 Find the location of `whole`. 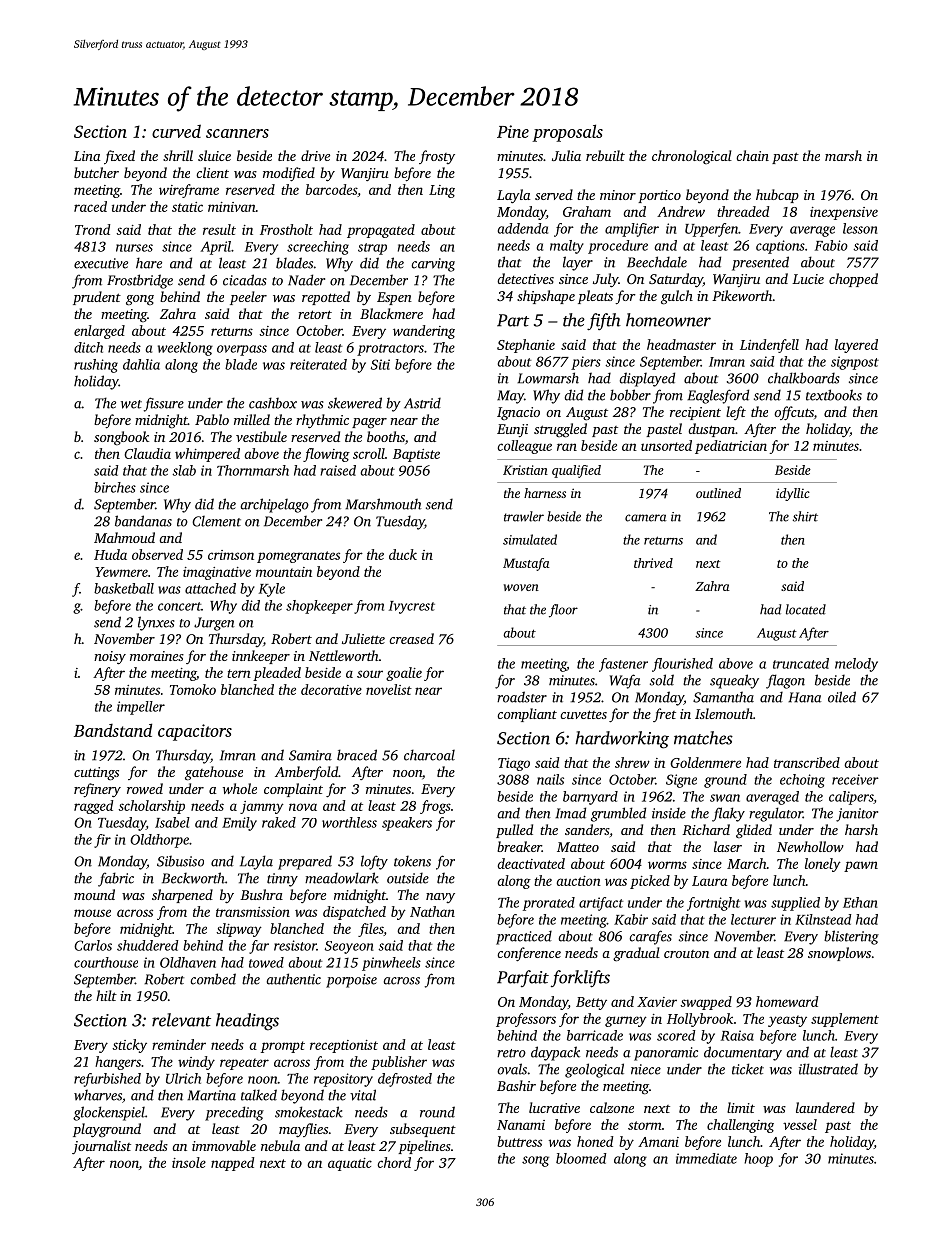

whole is located at coordinates (240, 788).
